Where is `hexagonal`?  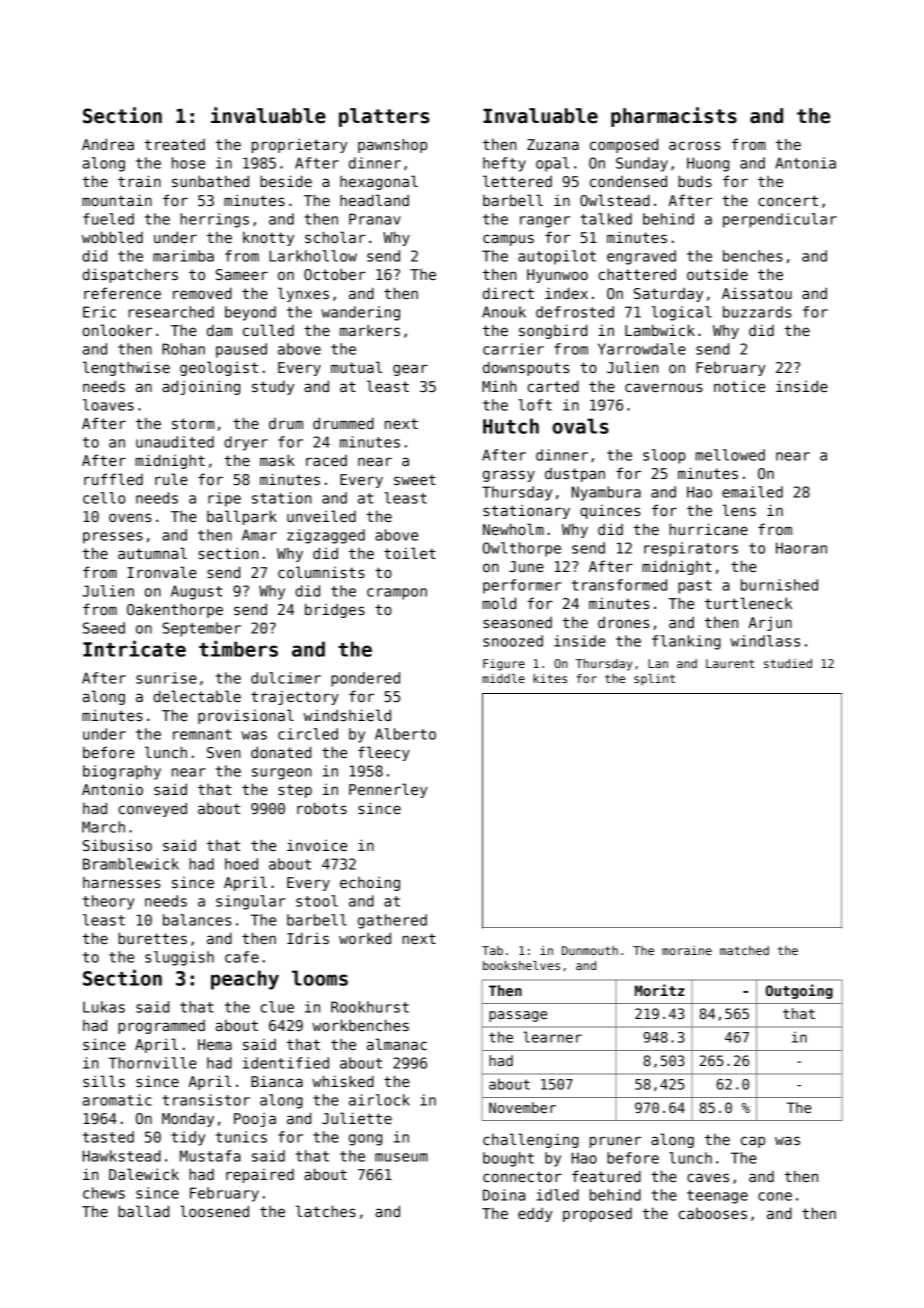
hexagonal is located at coordinates (379, 182).
